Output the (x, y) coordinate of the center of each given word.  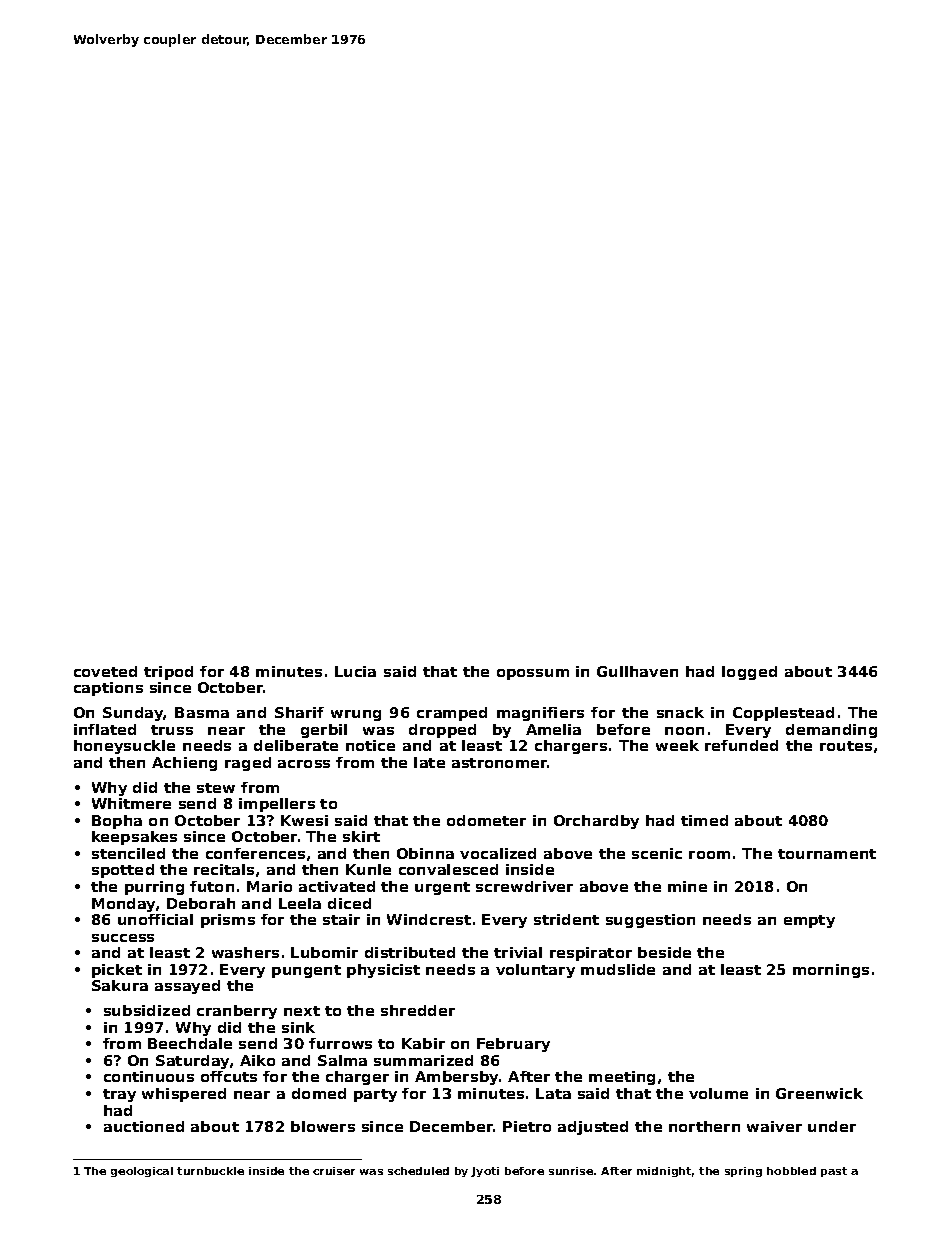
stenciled (128, 853)
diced (349, 903)
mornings (831, 971)
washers (245, 952)
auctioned (144, 1126)
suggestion (650, 921)
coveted (105, 671)
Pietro (527, 1126)
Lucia (355, 671)
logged (749, 673)
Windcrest (429, 919)
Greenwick (819, 1093)
